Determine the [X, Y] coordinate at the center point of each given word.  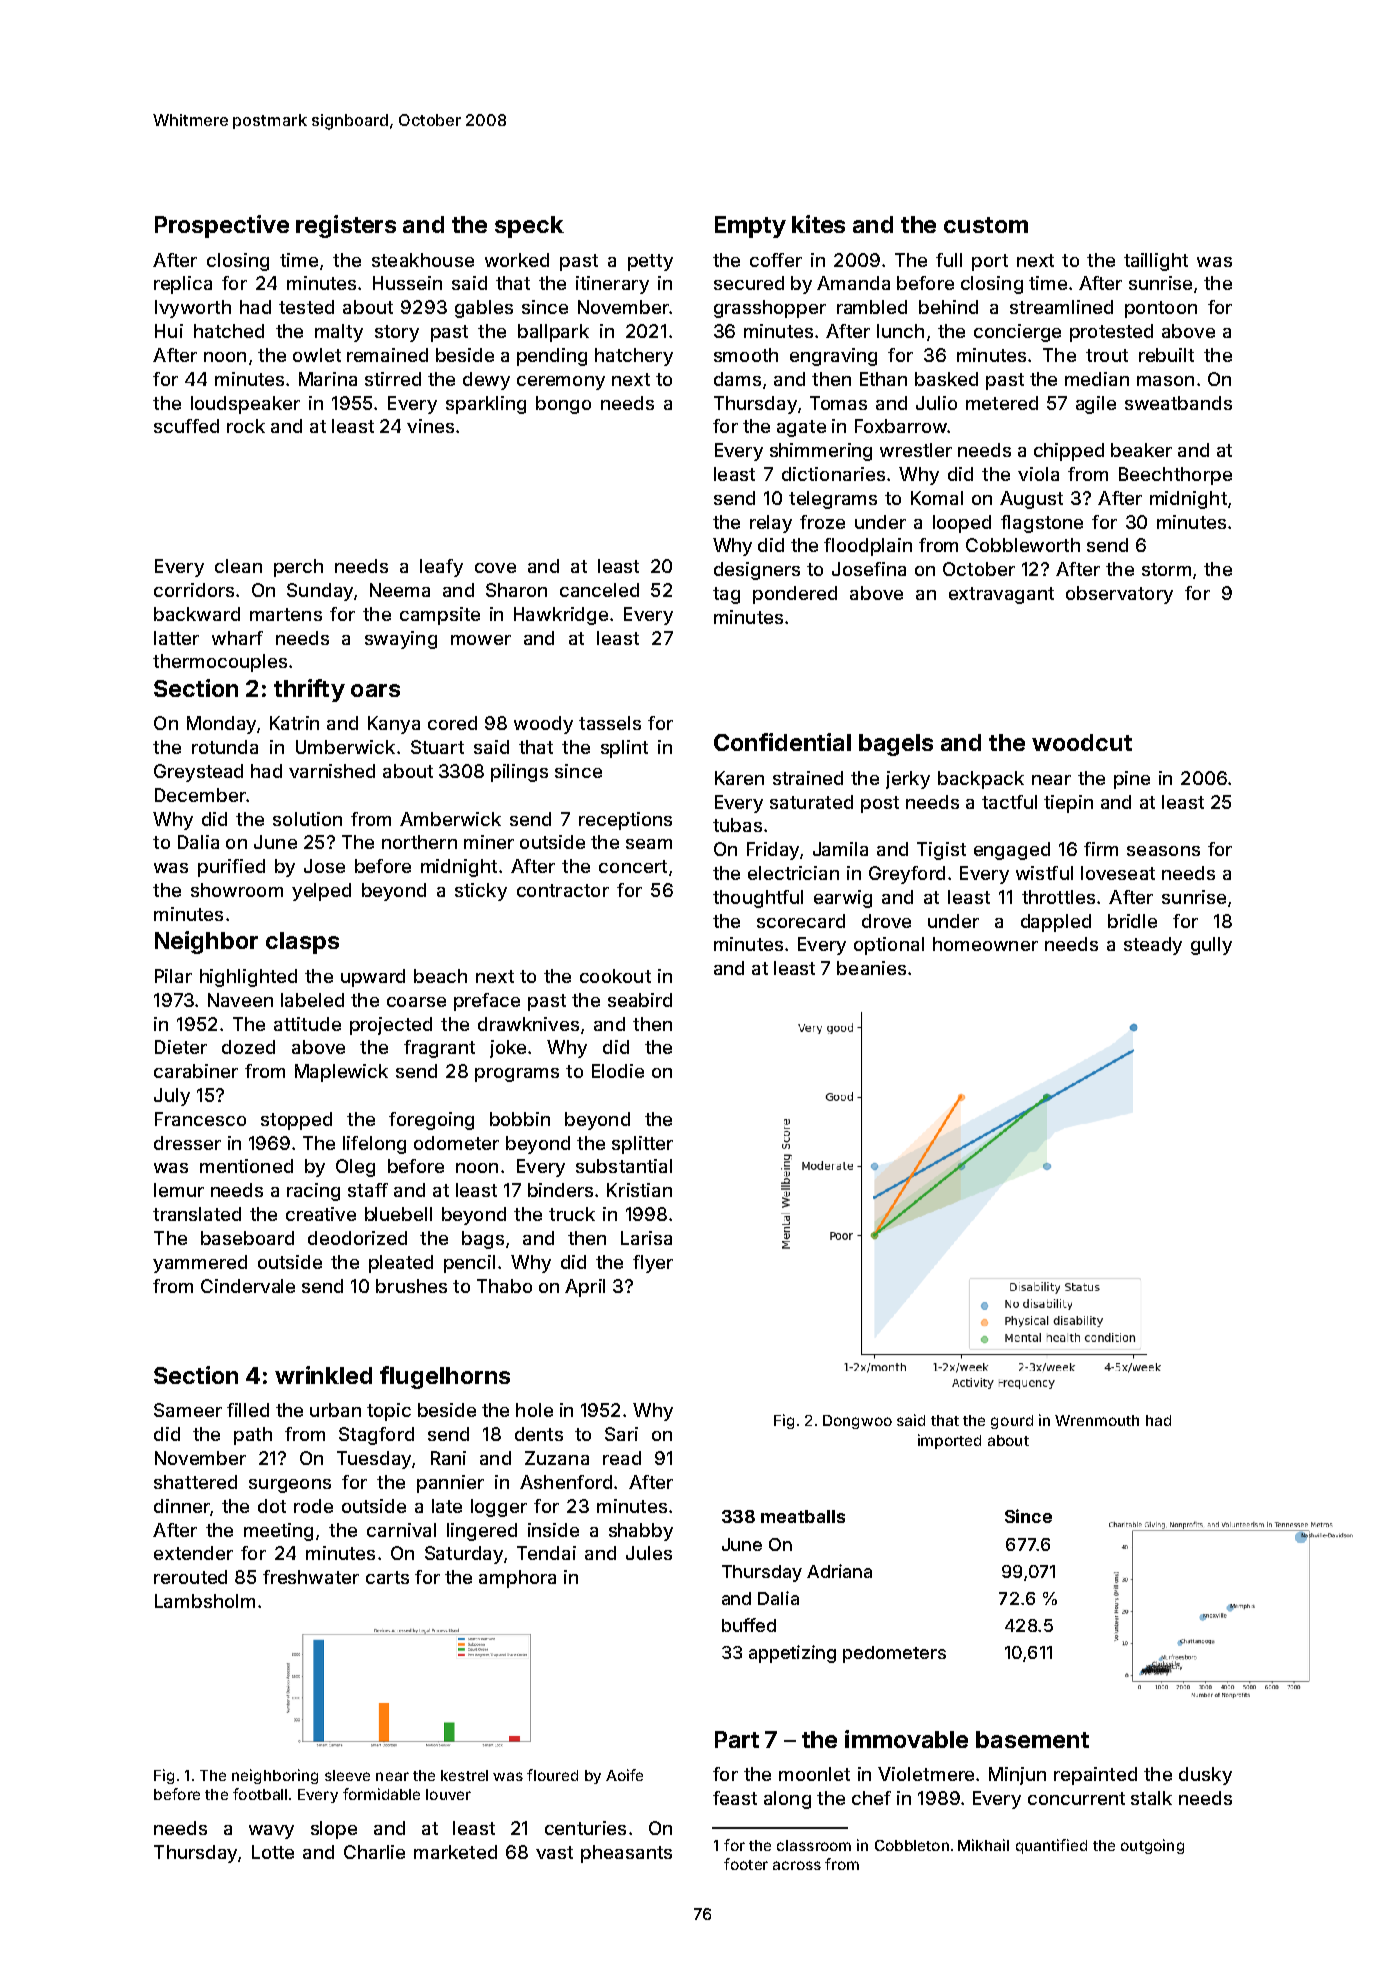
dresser [187, 1143]
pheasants [626, 1854]
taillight [1156, 262]
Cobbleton [912, 1845]
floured [552, 1775]
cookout [615, 976]
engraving [833, 357]
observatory [1119, 595]
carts [387, 1577]
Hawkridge [561, 616]
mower [481, 640]
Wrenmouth [1097, 1420]
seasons [1163, 851]
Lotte [273, 1852]
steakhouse [423, 260]
